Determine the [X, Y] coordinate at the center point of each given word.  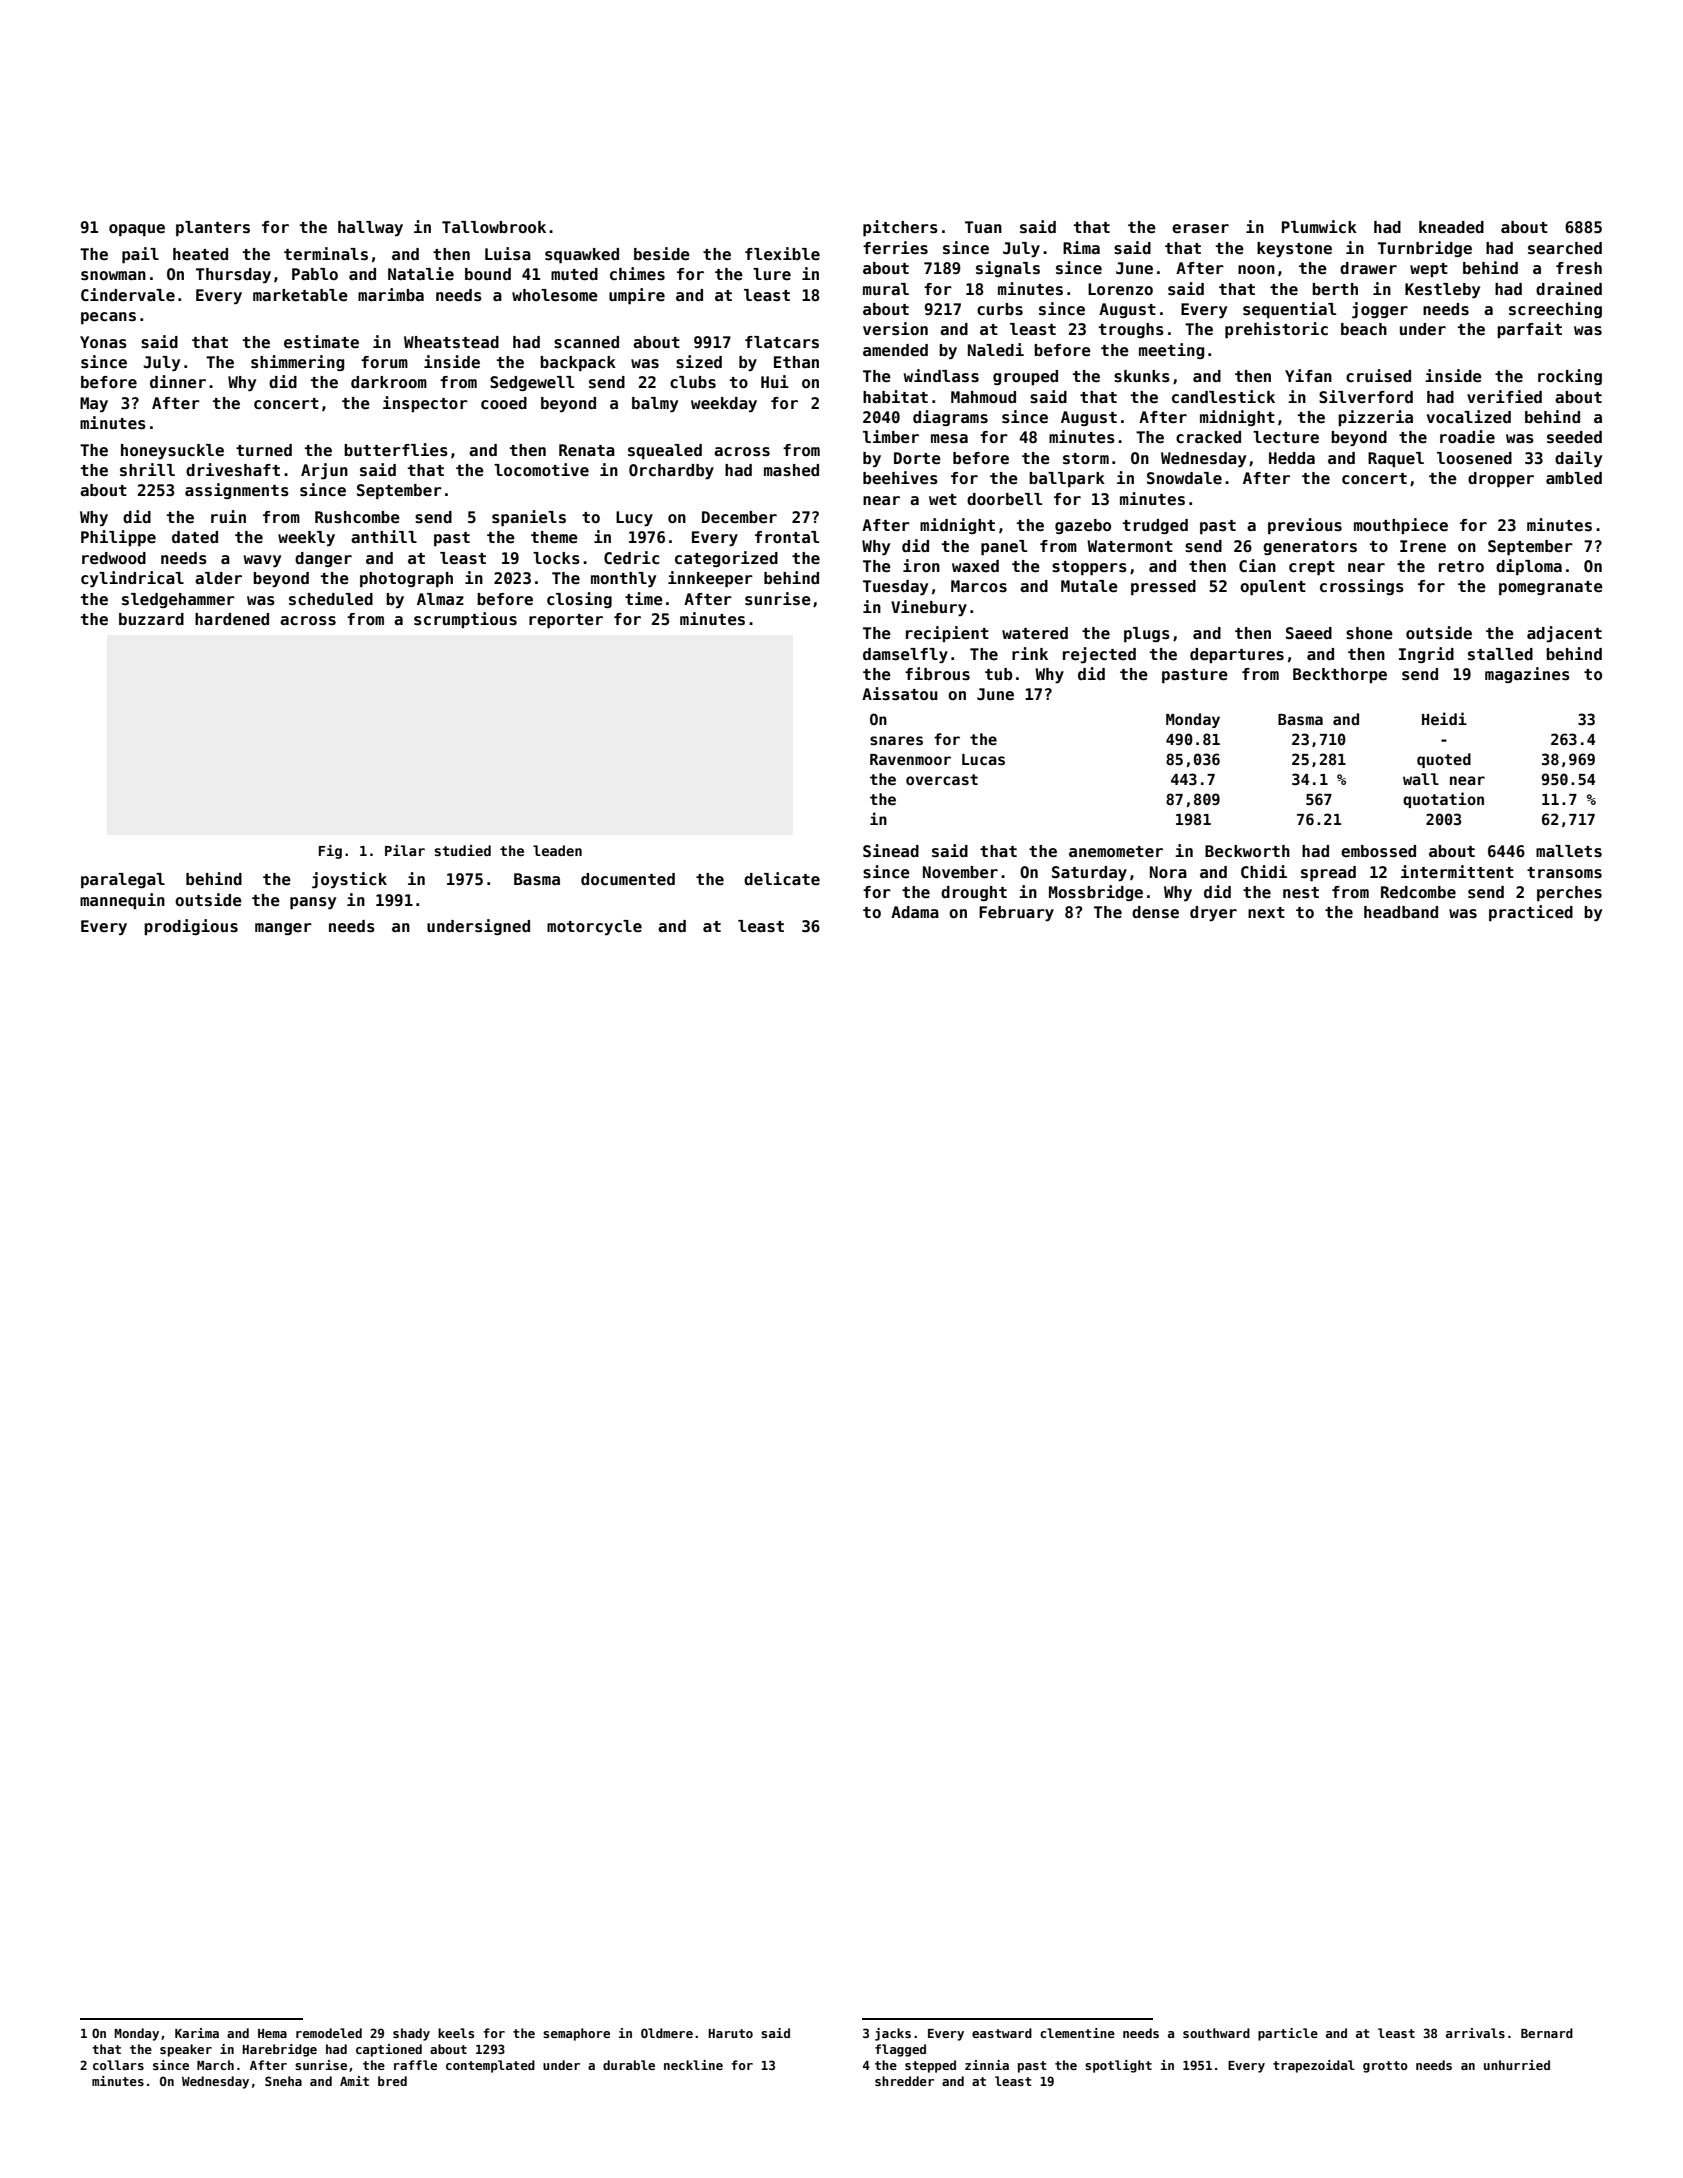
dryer [1213, 913]
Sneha [283, 2081]
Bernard [1547, 2033]
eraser [1200, 229]
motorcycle [594, 927]
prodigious [191, 927]
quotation [1443, 800]
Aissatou [900, 694]
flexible [782, 254]
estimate [321, 342]
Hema [272, 2033]
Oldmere [667, 2033]
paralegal [123, 880]
